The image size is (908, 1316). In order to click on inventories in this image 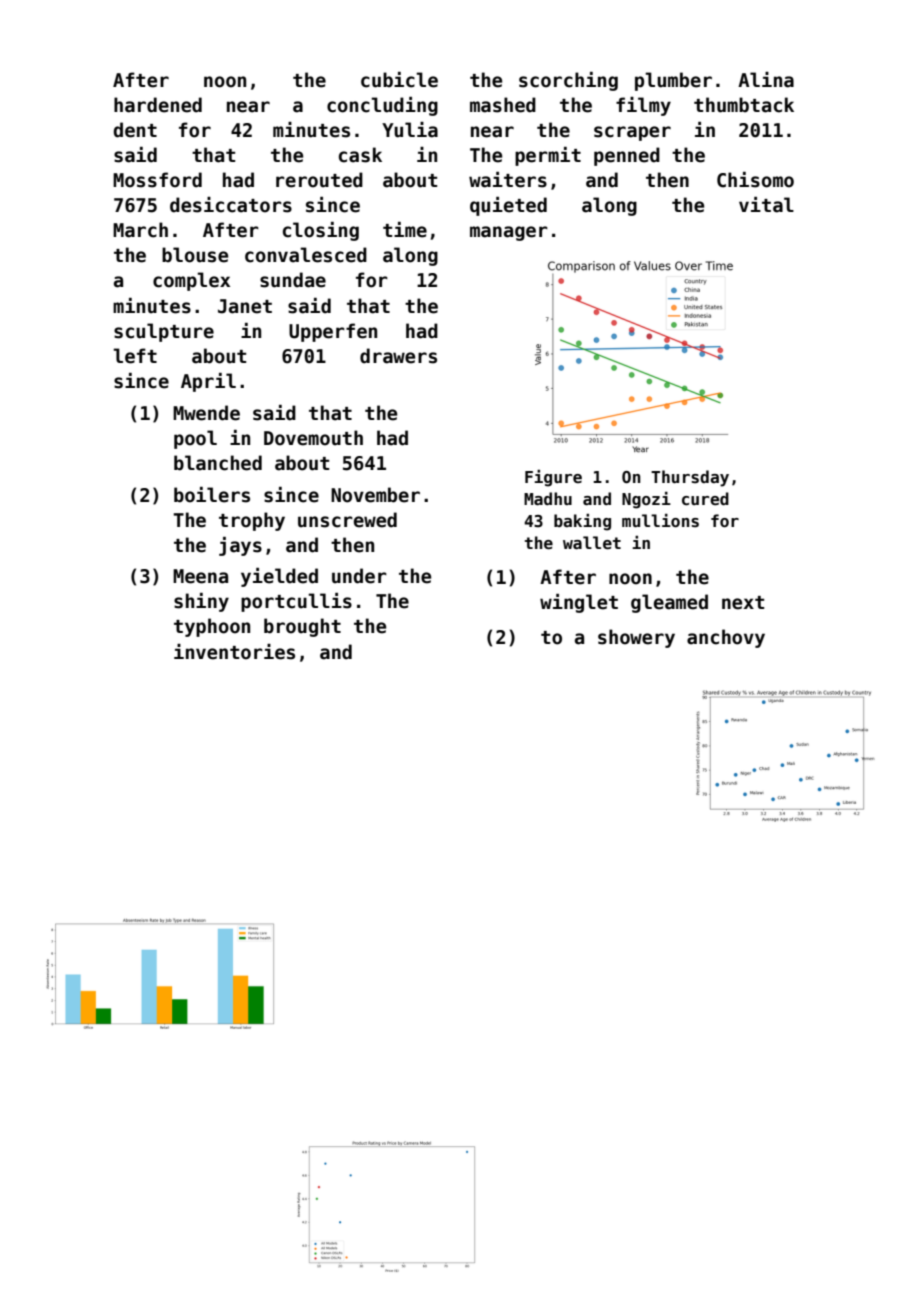, I will do `click(234, 652)`.
